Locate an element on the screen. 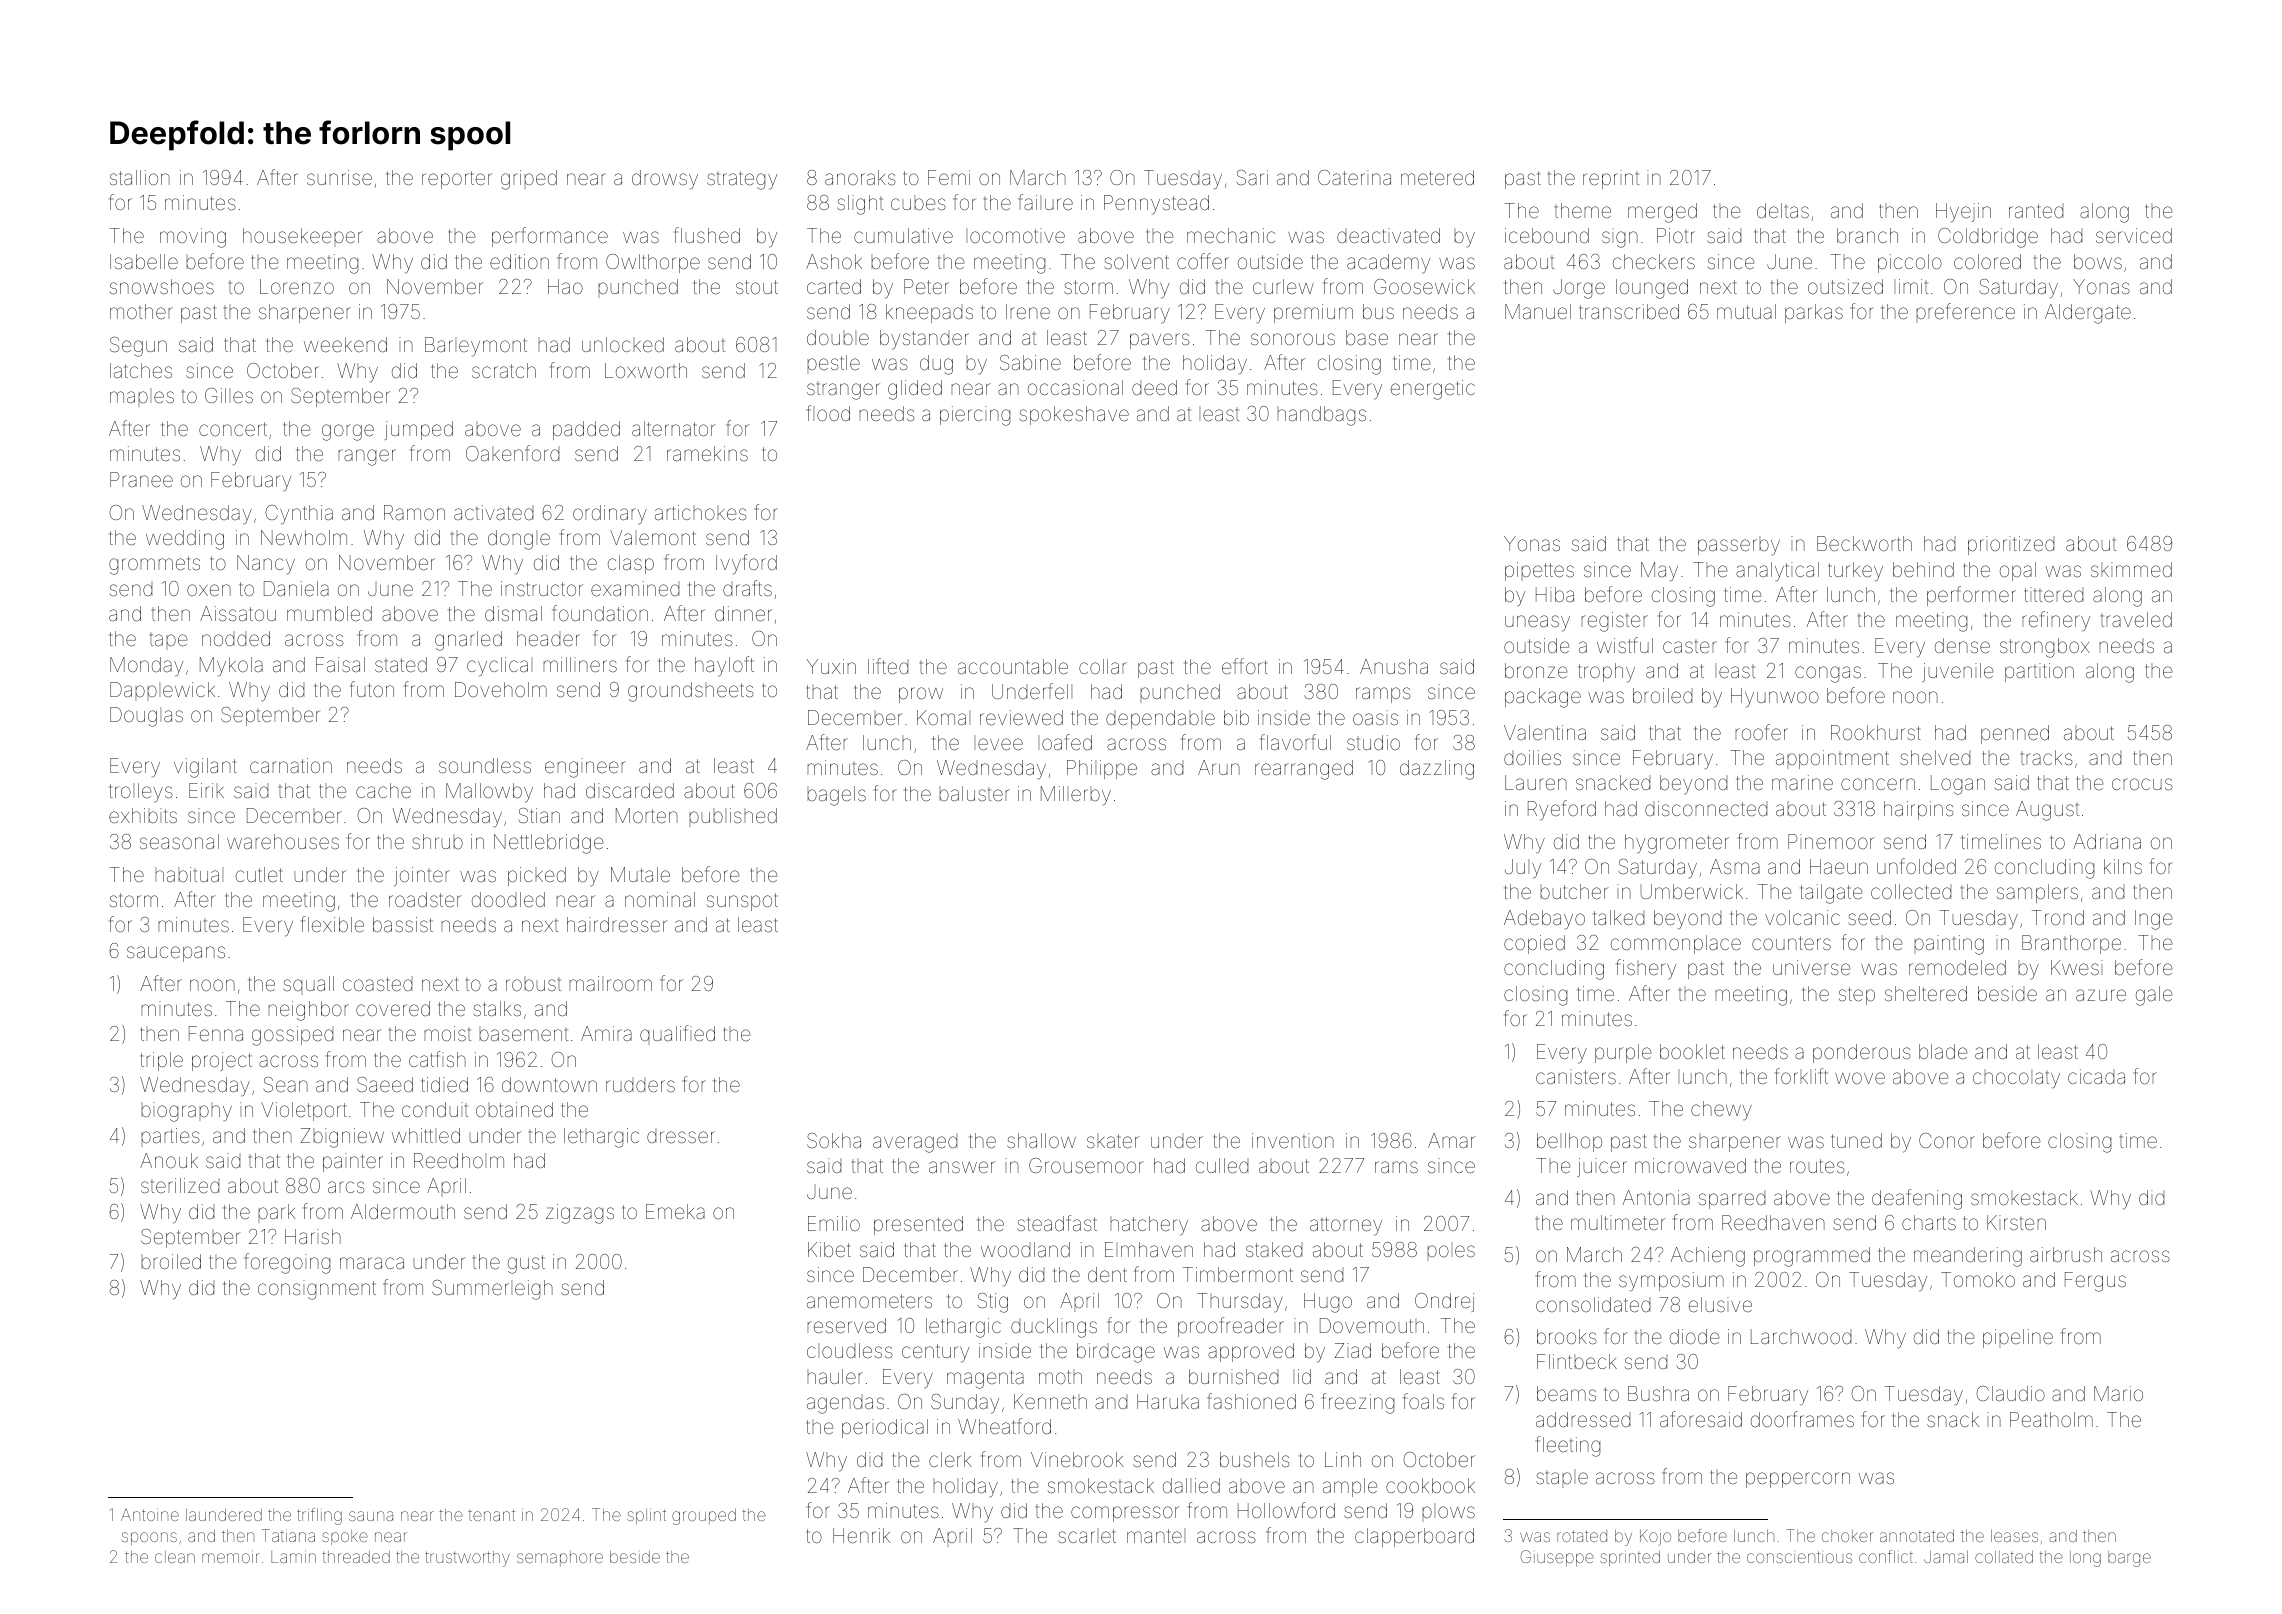  invention is located at coordinates (1293, 1140).
